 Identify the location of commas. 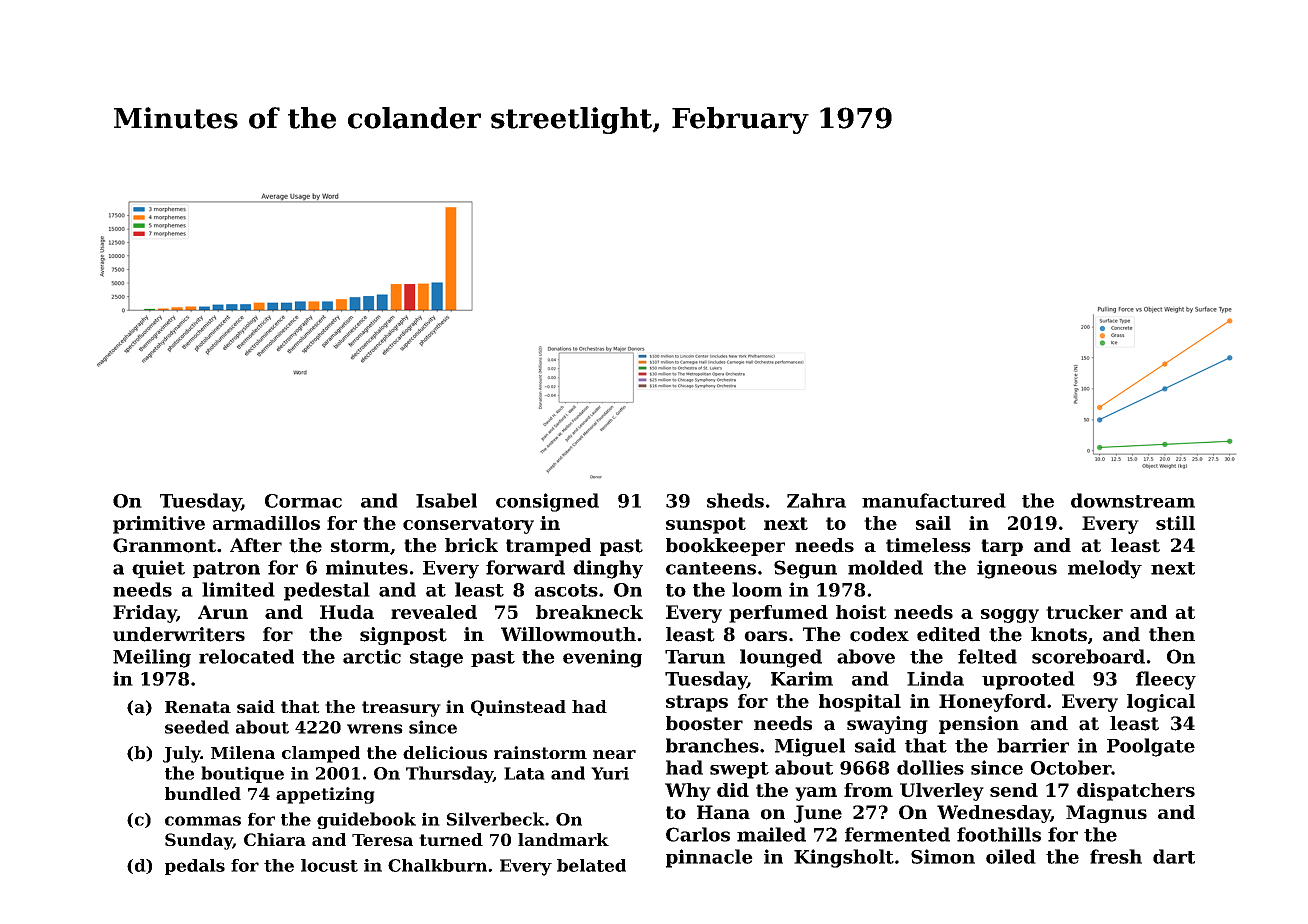
(203, 821).
